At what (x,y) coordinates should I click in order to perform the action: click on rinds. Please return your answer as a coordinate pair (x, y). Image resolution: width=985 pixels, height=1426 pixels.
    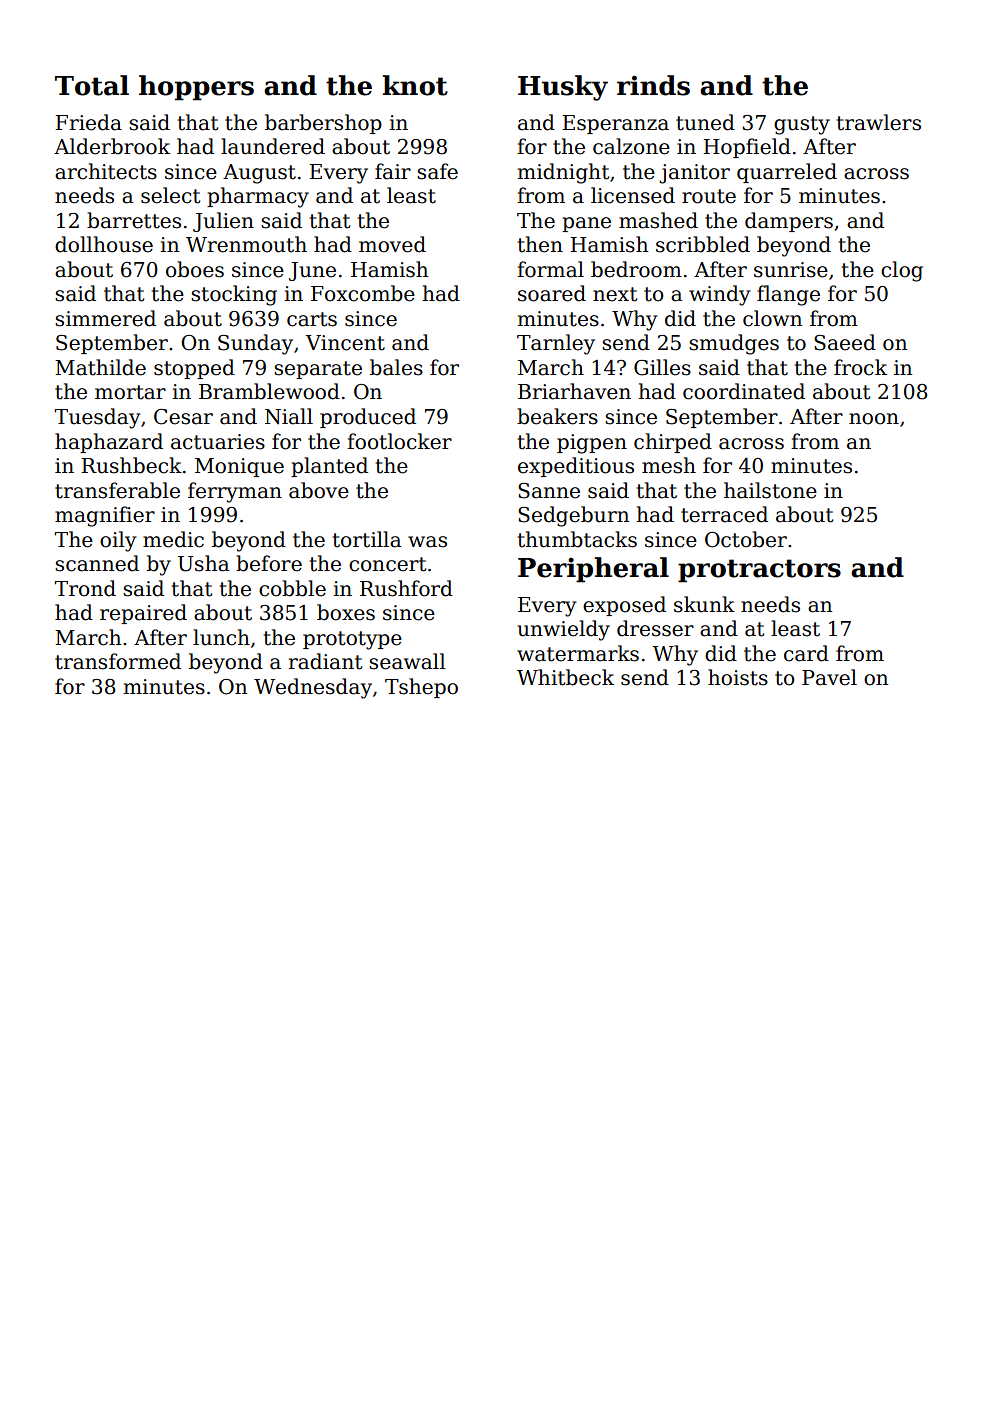
    Looking at the image, I should click on (653, 85).
